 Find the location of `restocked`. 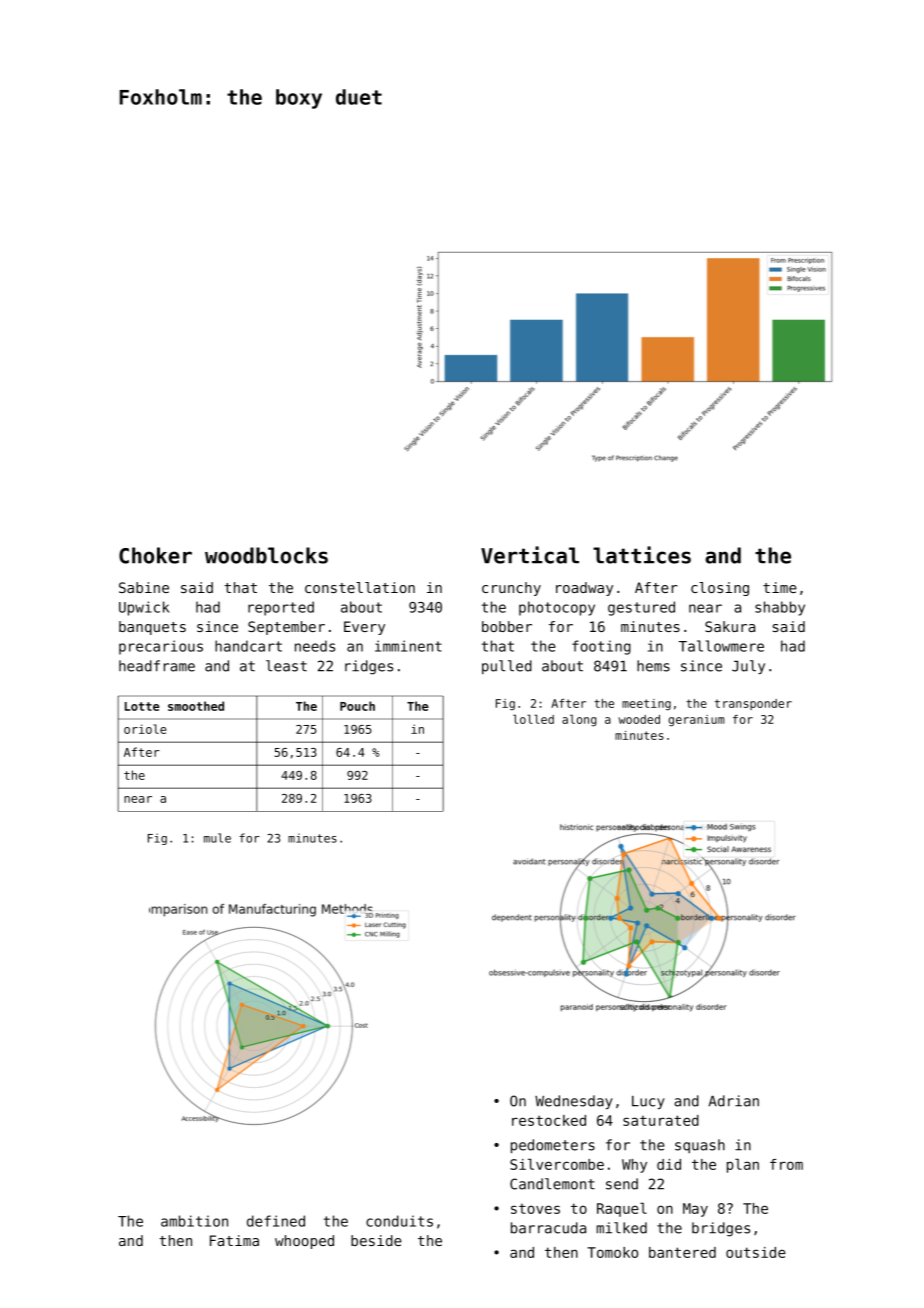

restocked is located at coordinates (549, 1120).
